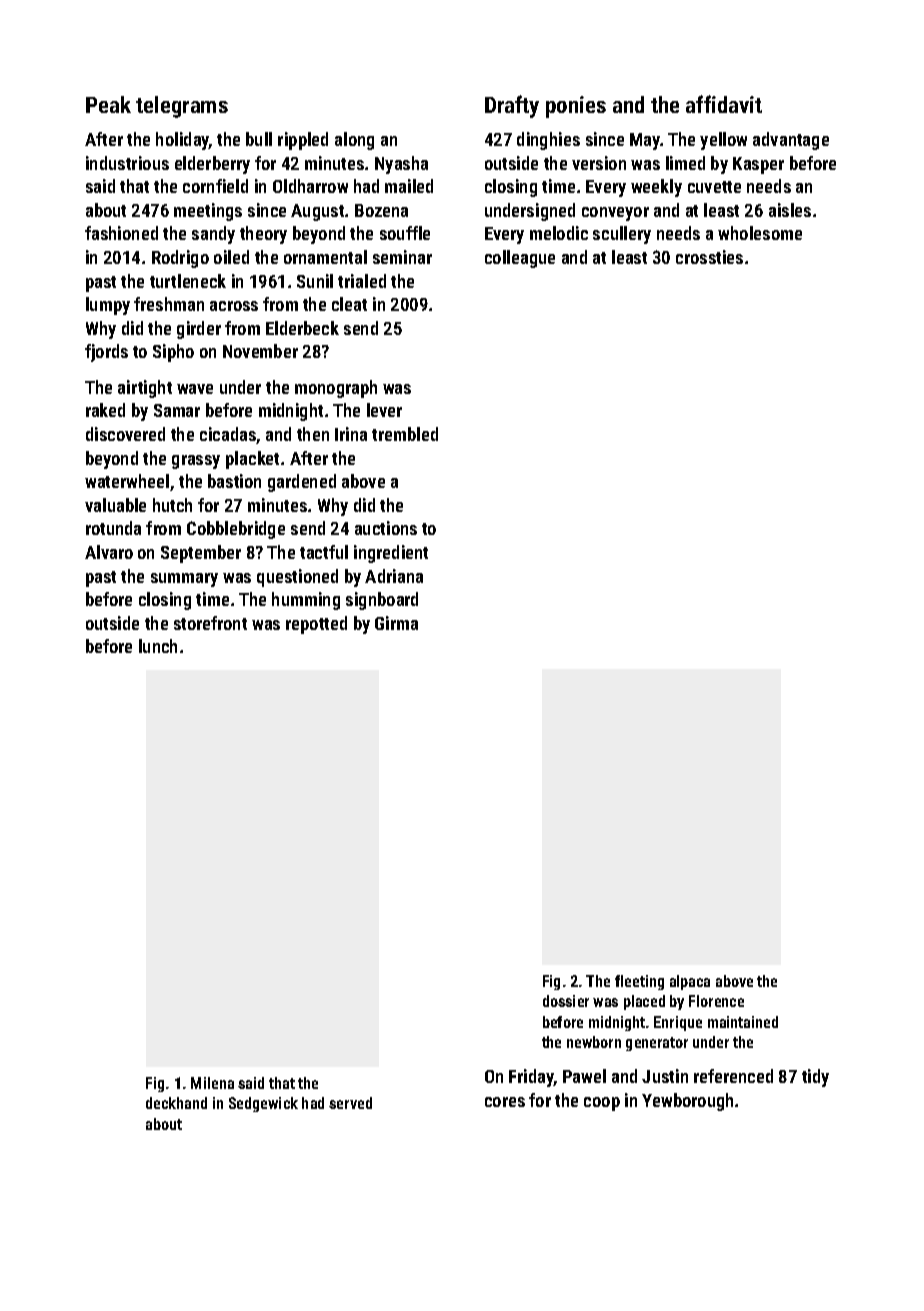  I want to click on colleague, so click(520, 259).
